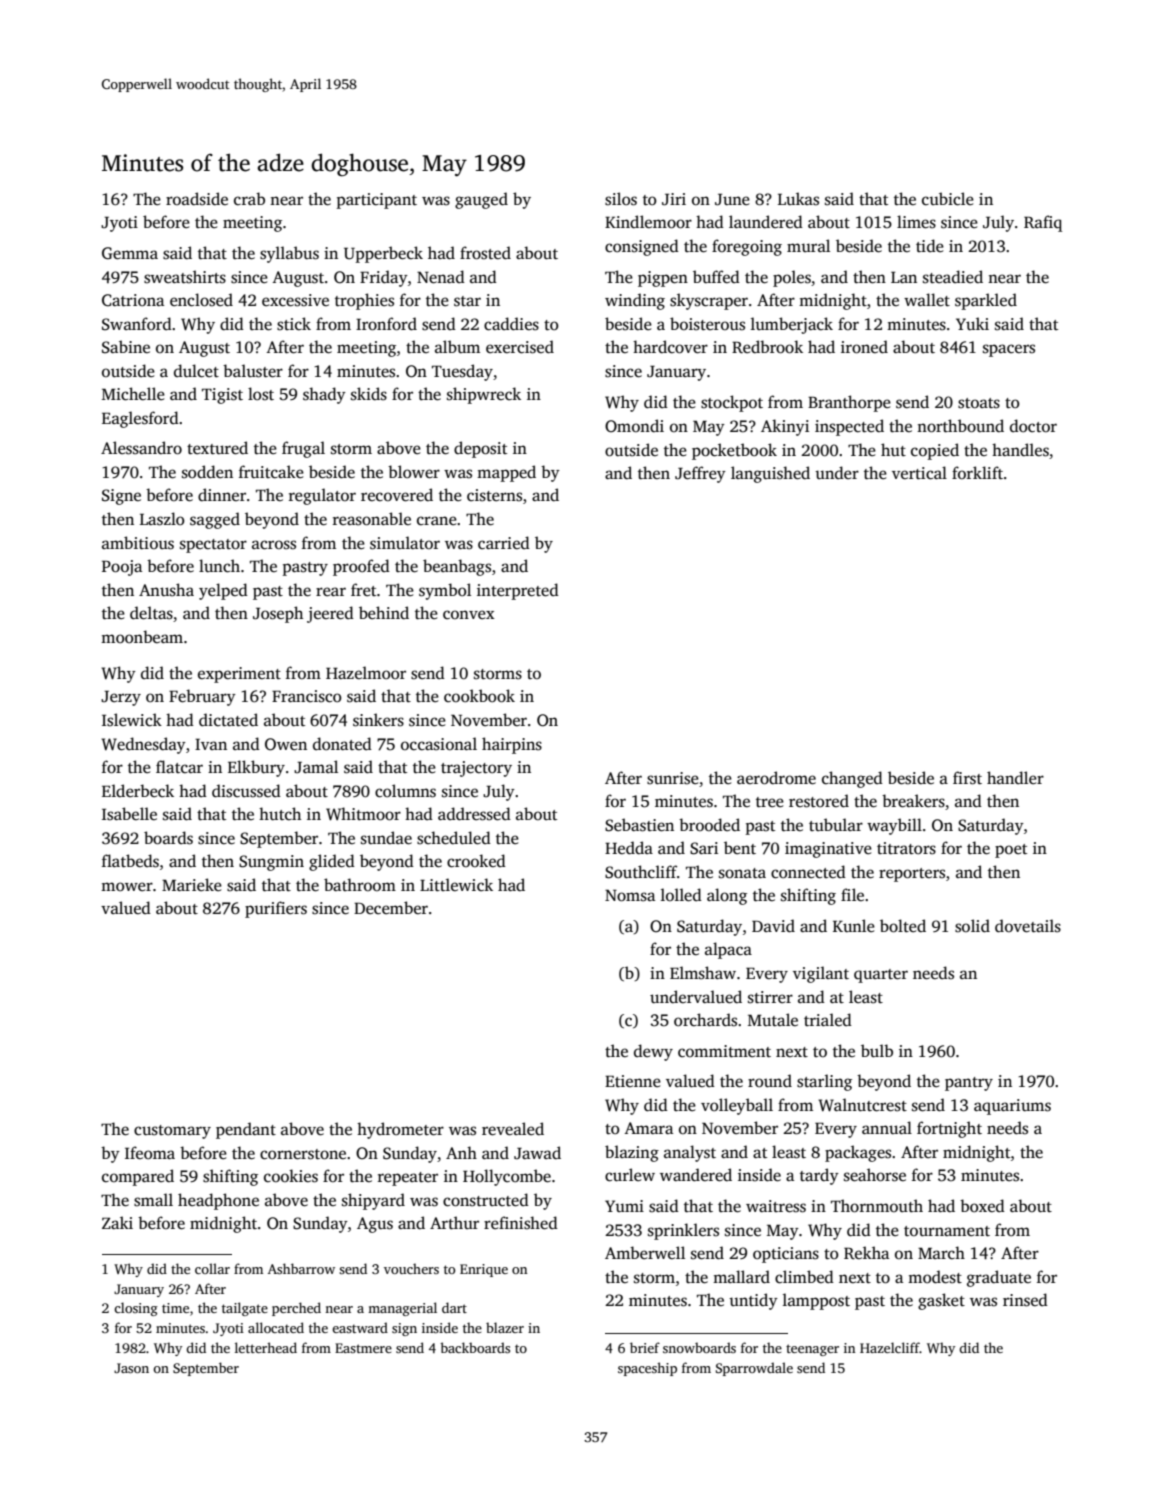 The height and width of the image is (1511, 1168). What do you see at coordinates (360, 884) in the image?
I see `bathroom` at bounding box center [360, 884].
